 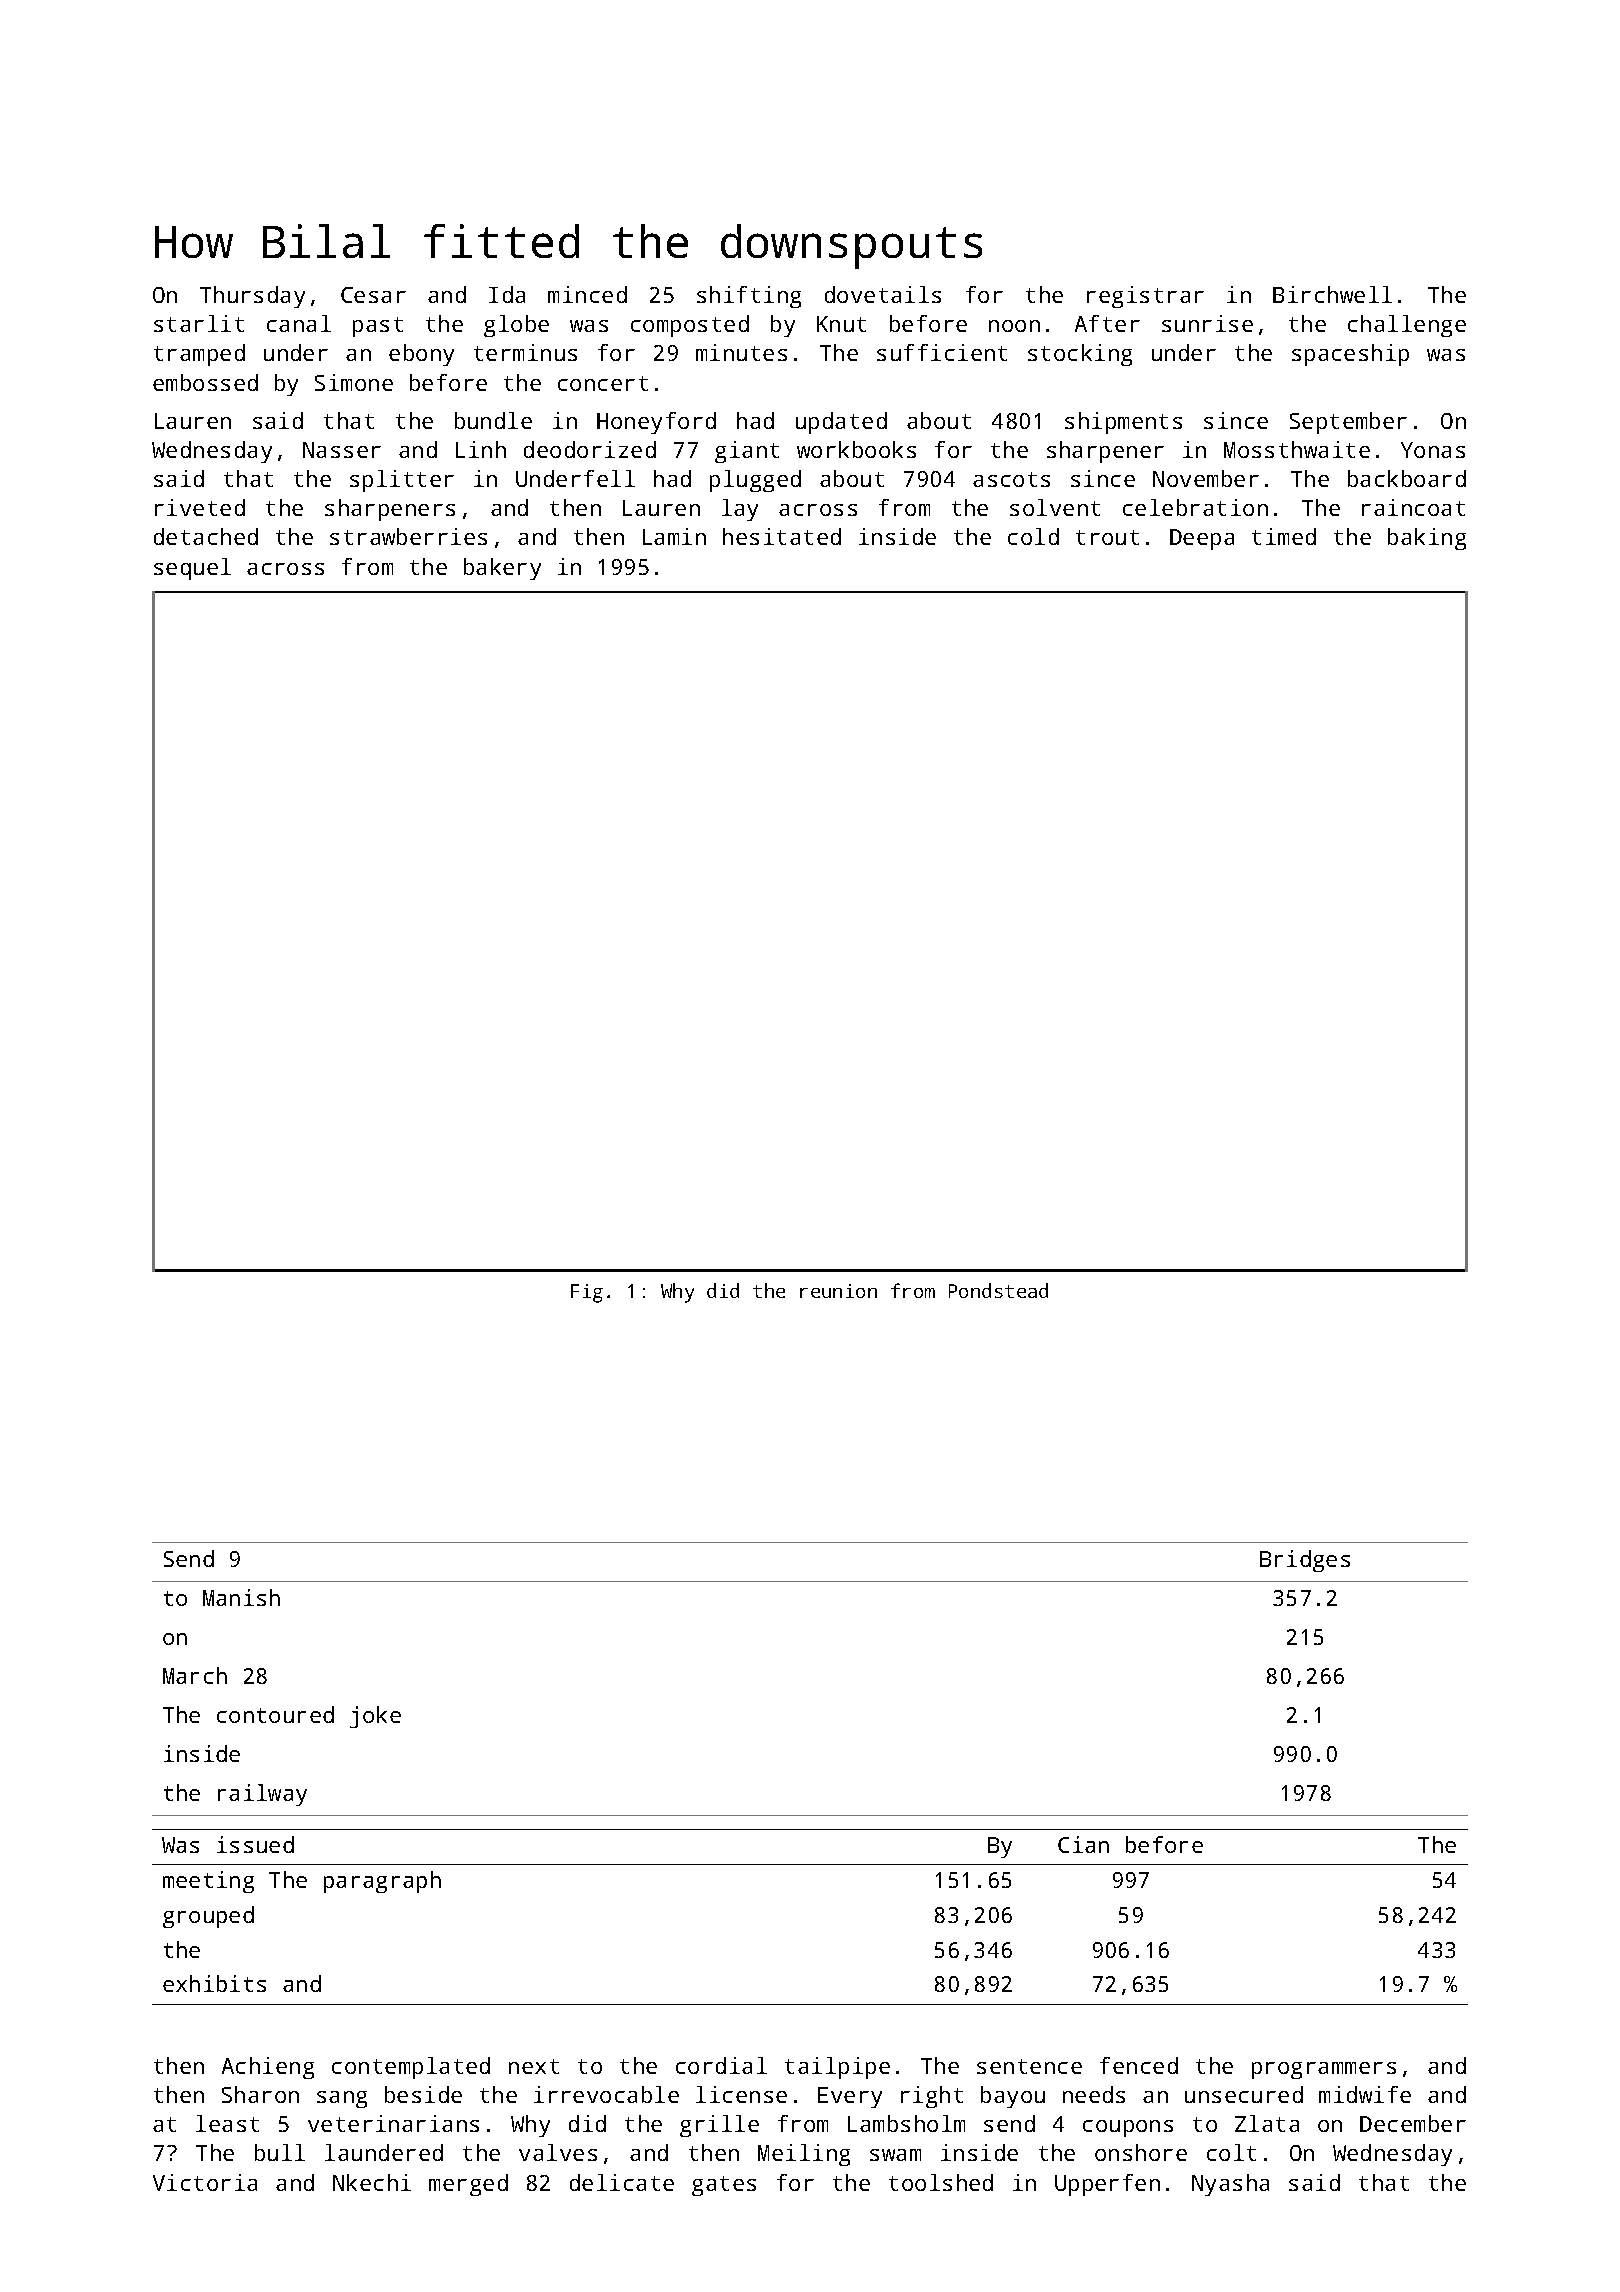 I want to click on Manish, so click(x=241, y=1597).
